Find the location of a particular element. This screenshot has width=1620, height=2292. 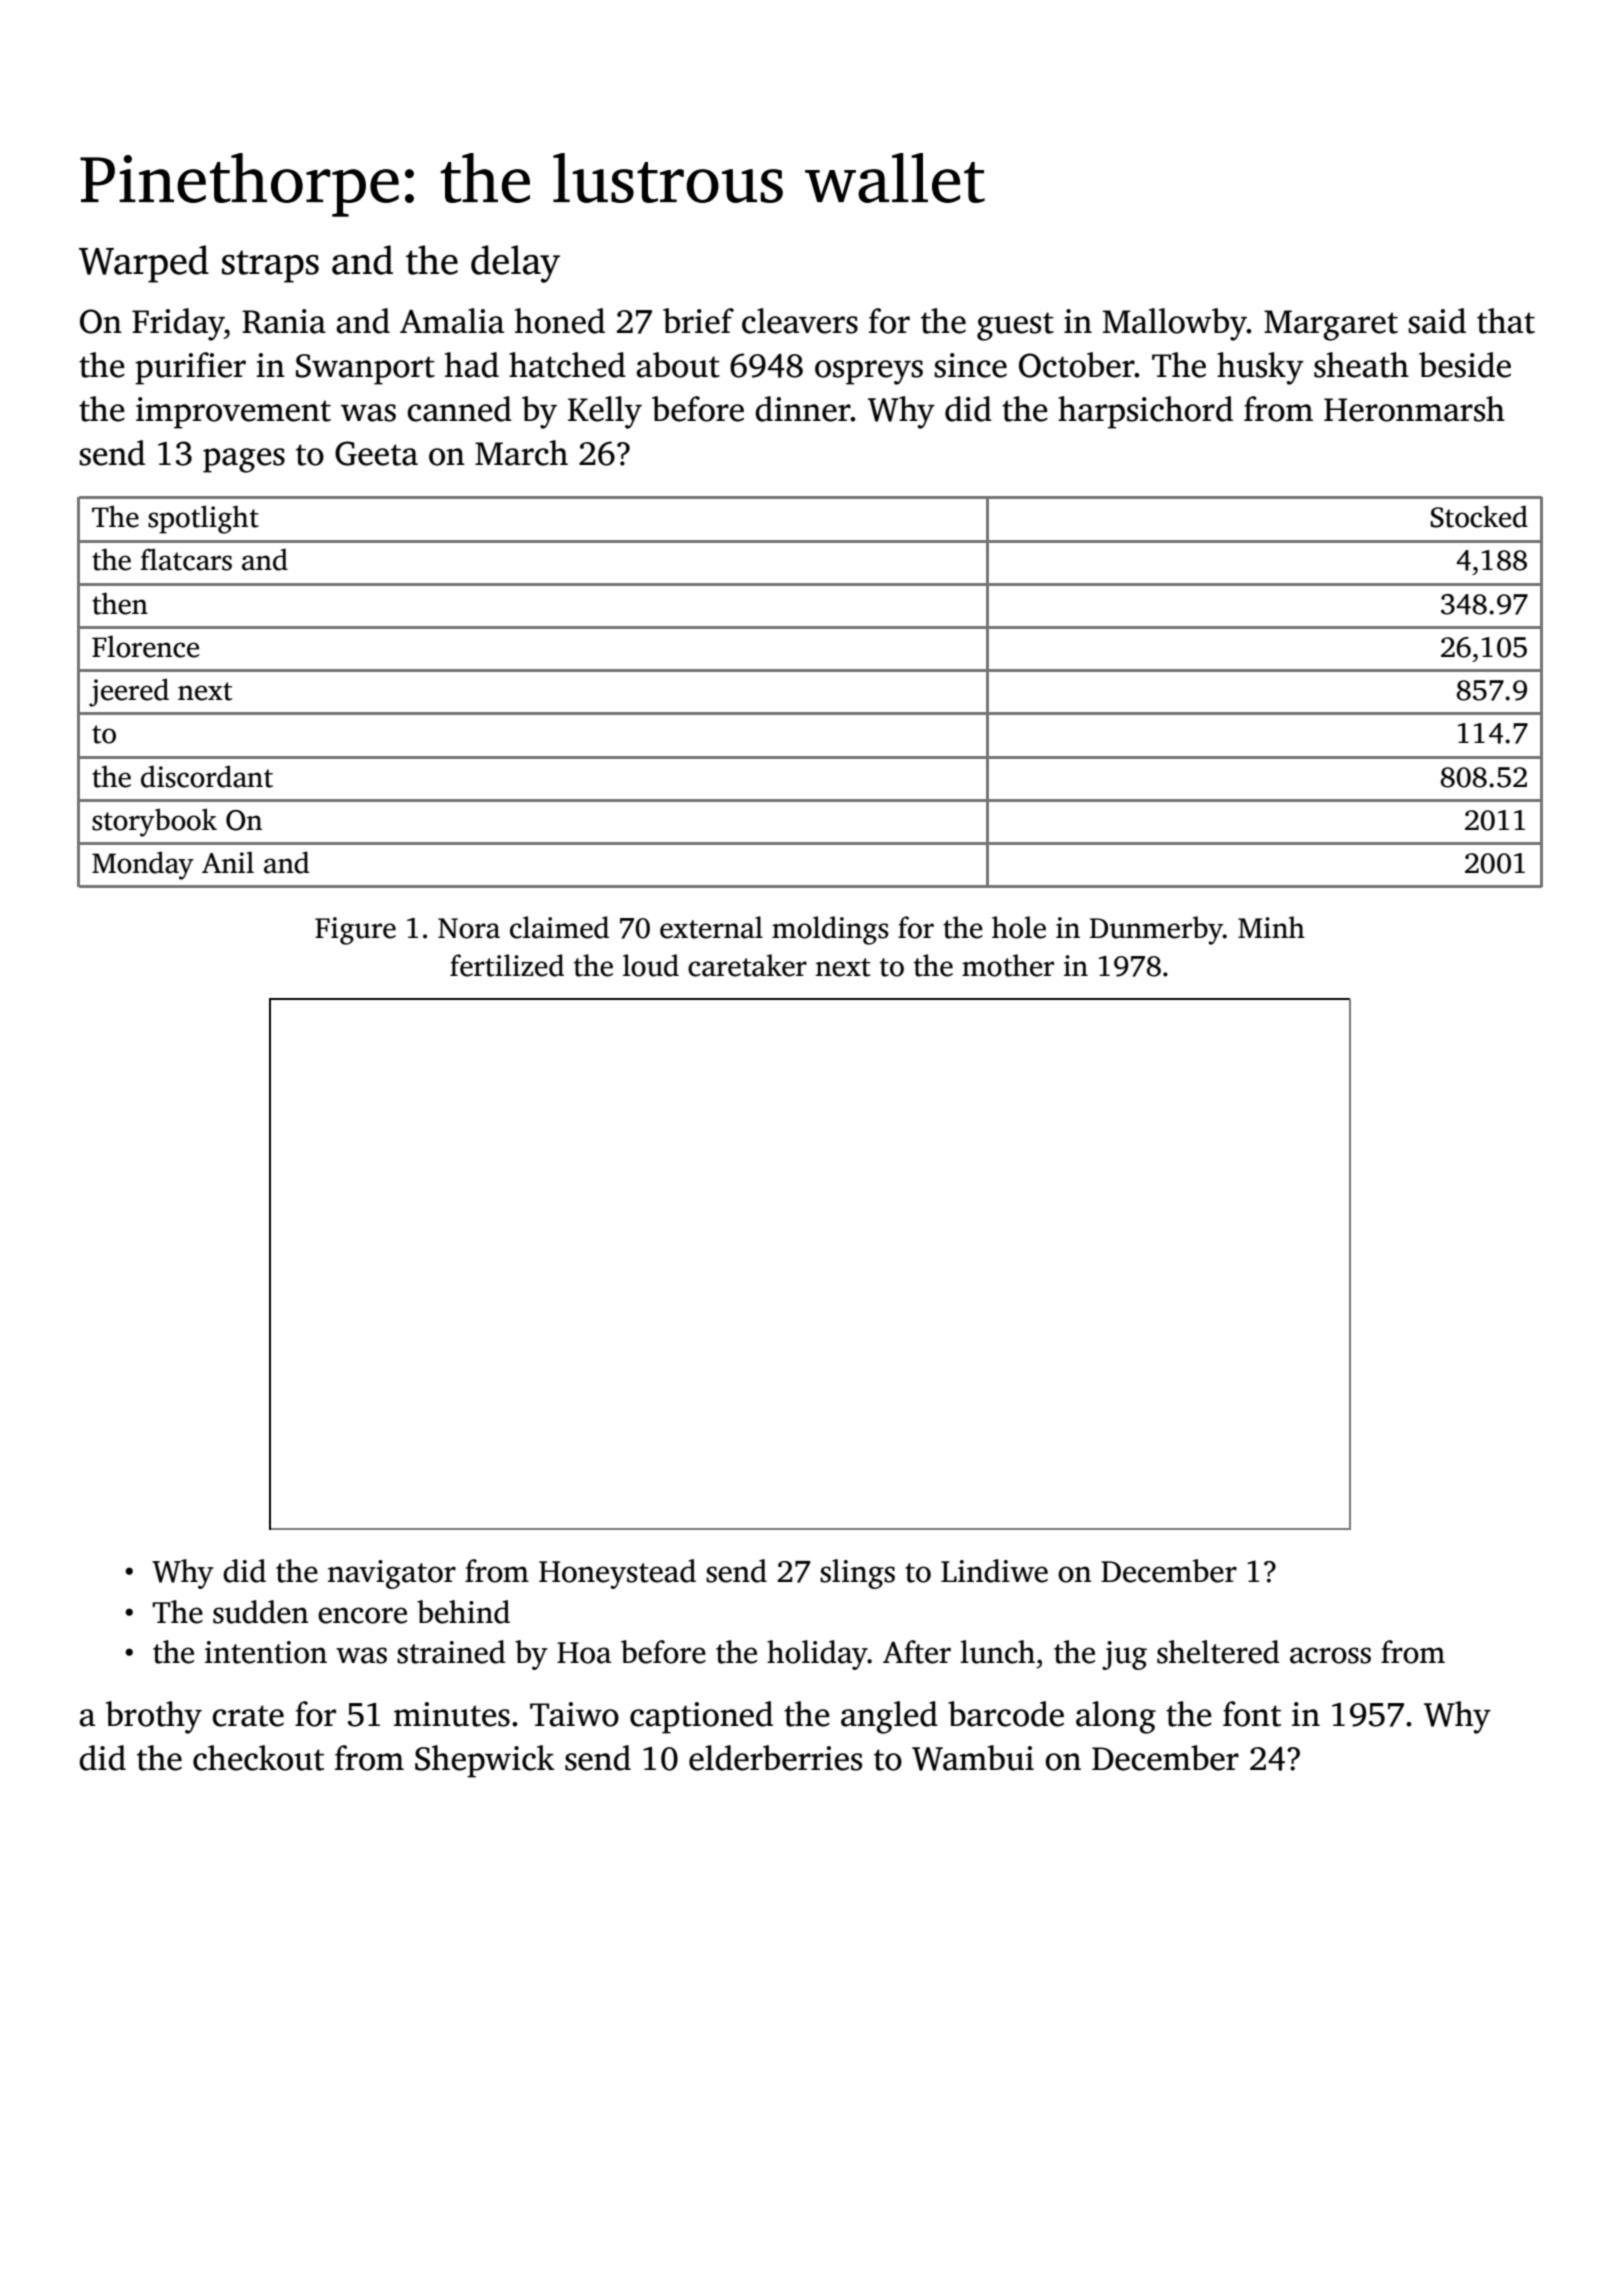

fertilized is located at coordinates (507, 965).
